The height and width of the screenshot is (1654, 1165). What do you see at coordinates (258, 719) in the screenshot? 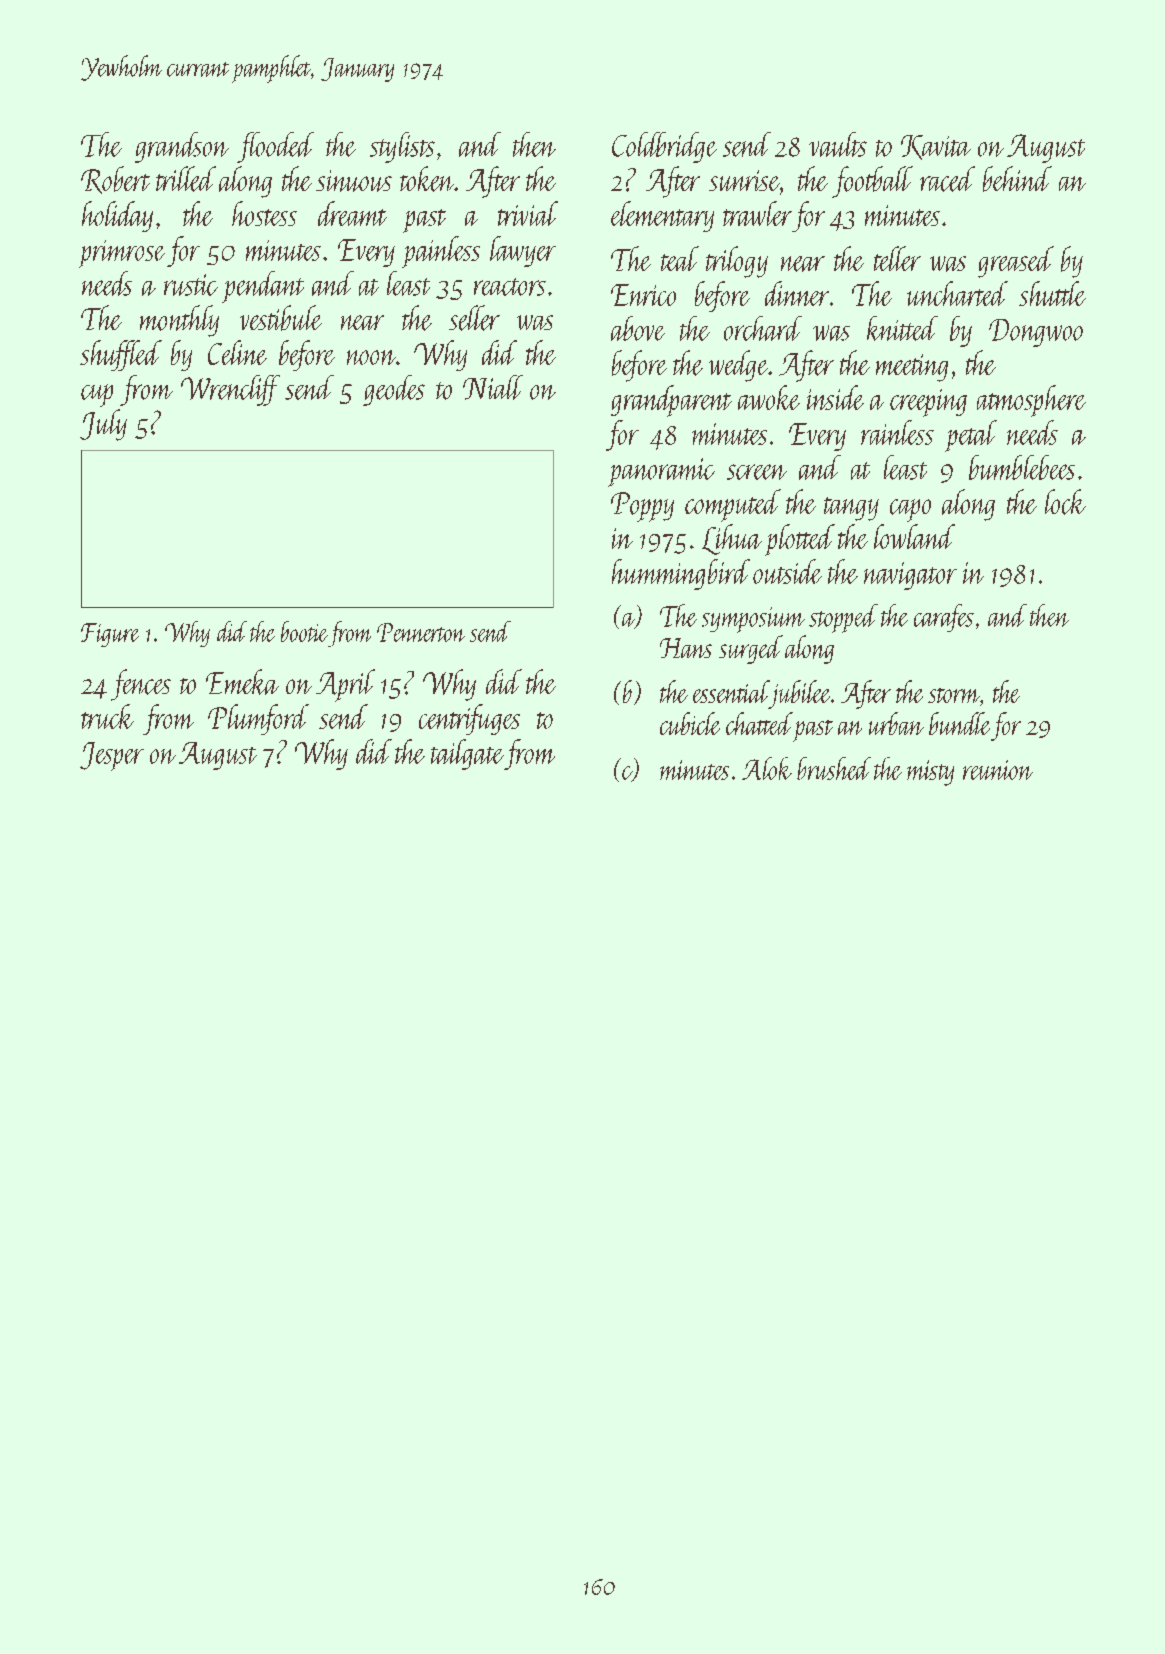
I see `Plumford` at bounding box center [258, 719].
